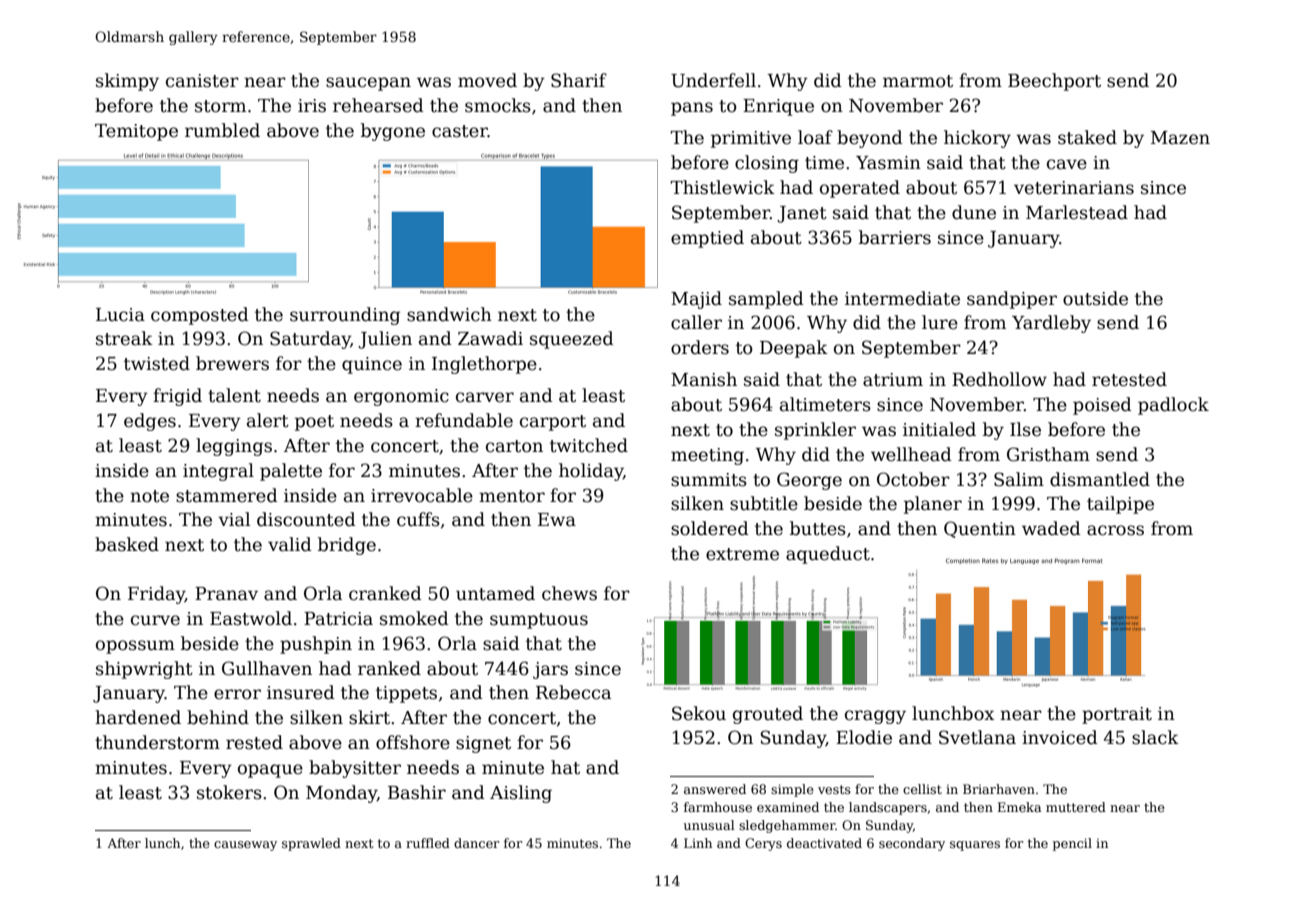  I want to click on talent, so click(234, 395).
